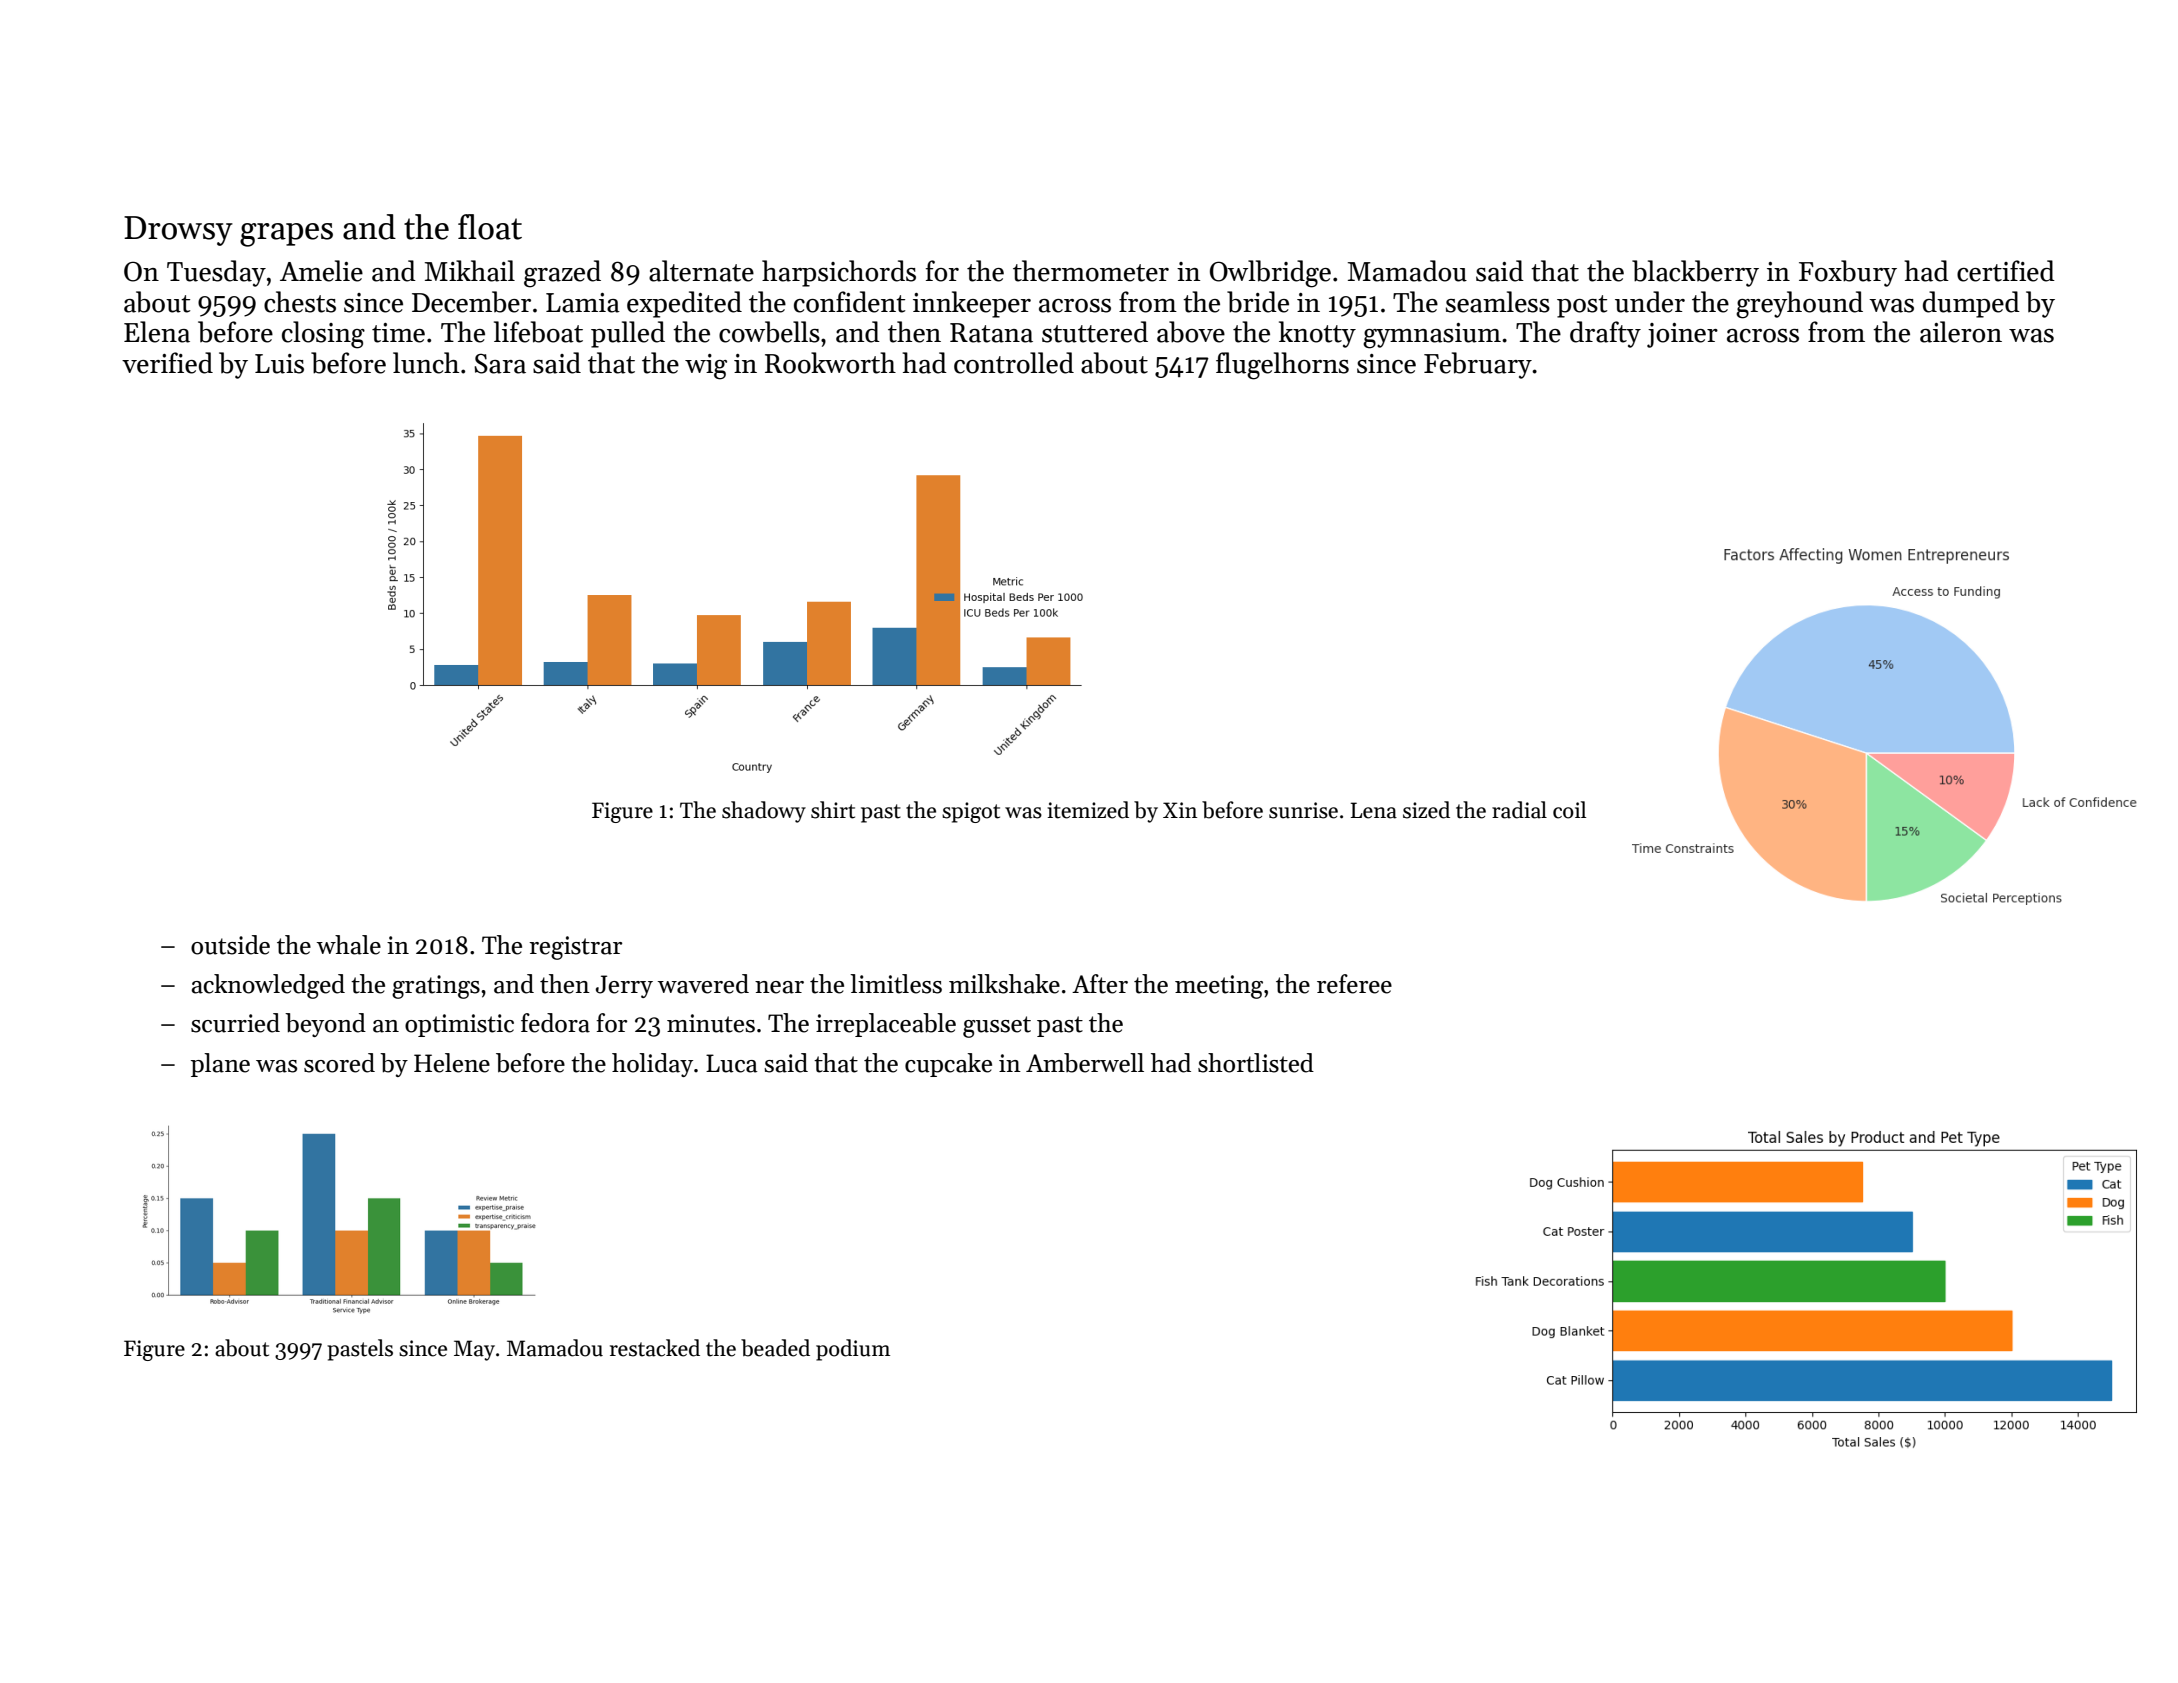  Describe the element at coordinates (1498, 302) in the screenshot. I see `seamless` at that location.
